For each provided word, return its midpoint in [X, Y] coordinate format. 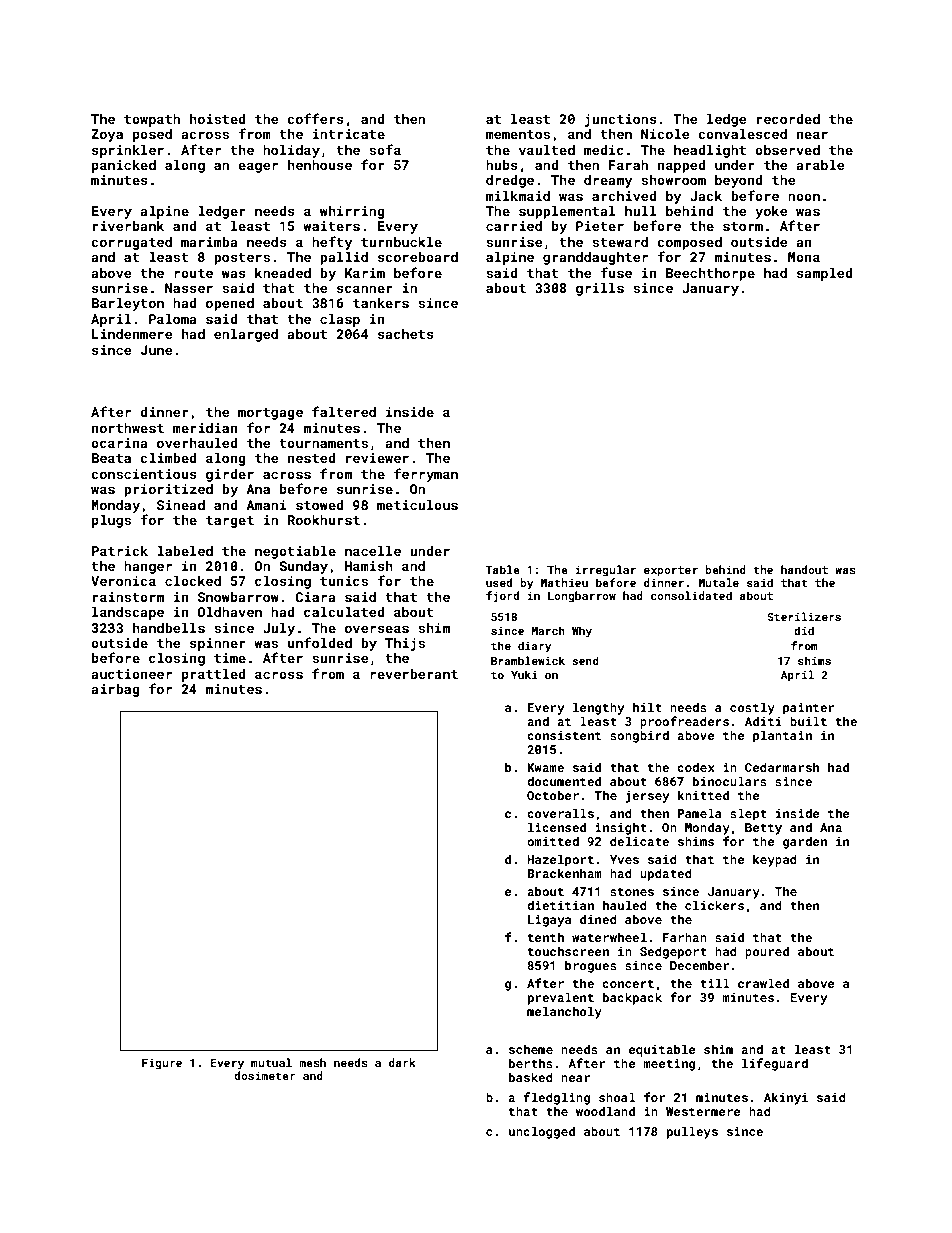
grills [600, 289]
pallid [344, 258]
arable [821, 165]
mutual [271, 1062]
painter [808, 709]
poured [767, 952]
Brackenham [564, 873]
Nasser [189, 288]
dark [402, 1062]
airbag [116, 690]
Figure [162, 1064]
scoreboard [418, 257]
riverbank [128, 226]
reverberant [414, 674]
